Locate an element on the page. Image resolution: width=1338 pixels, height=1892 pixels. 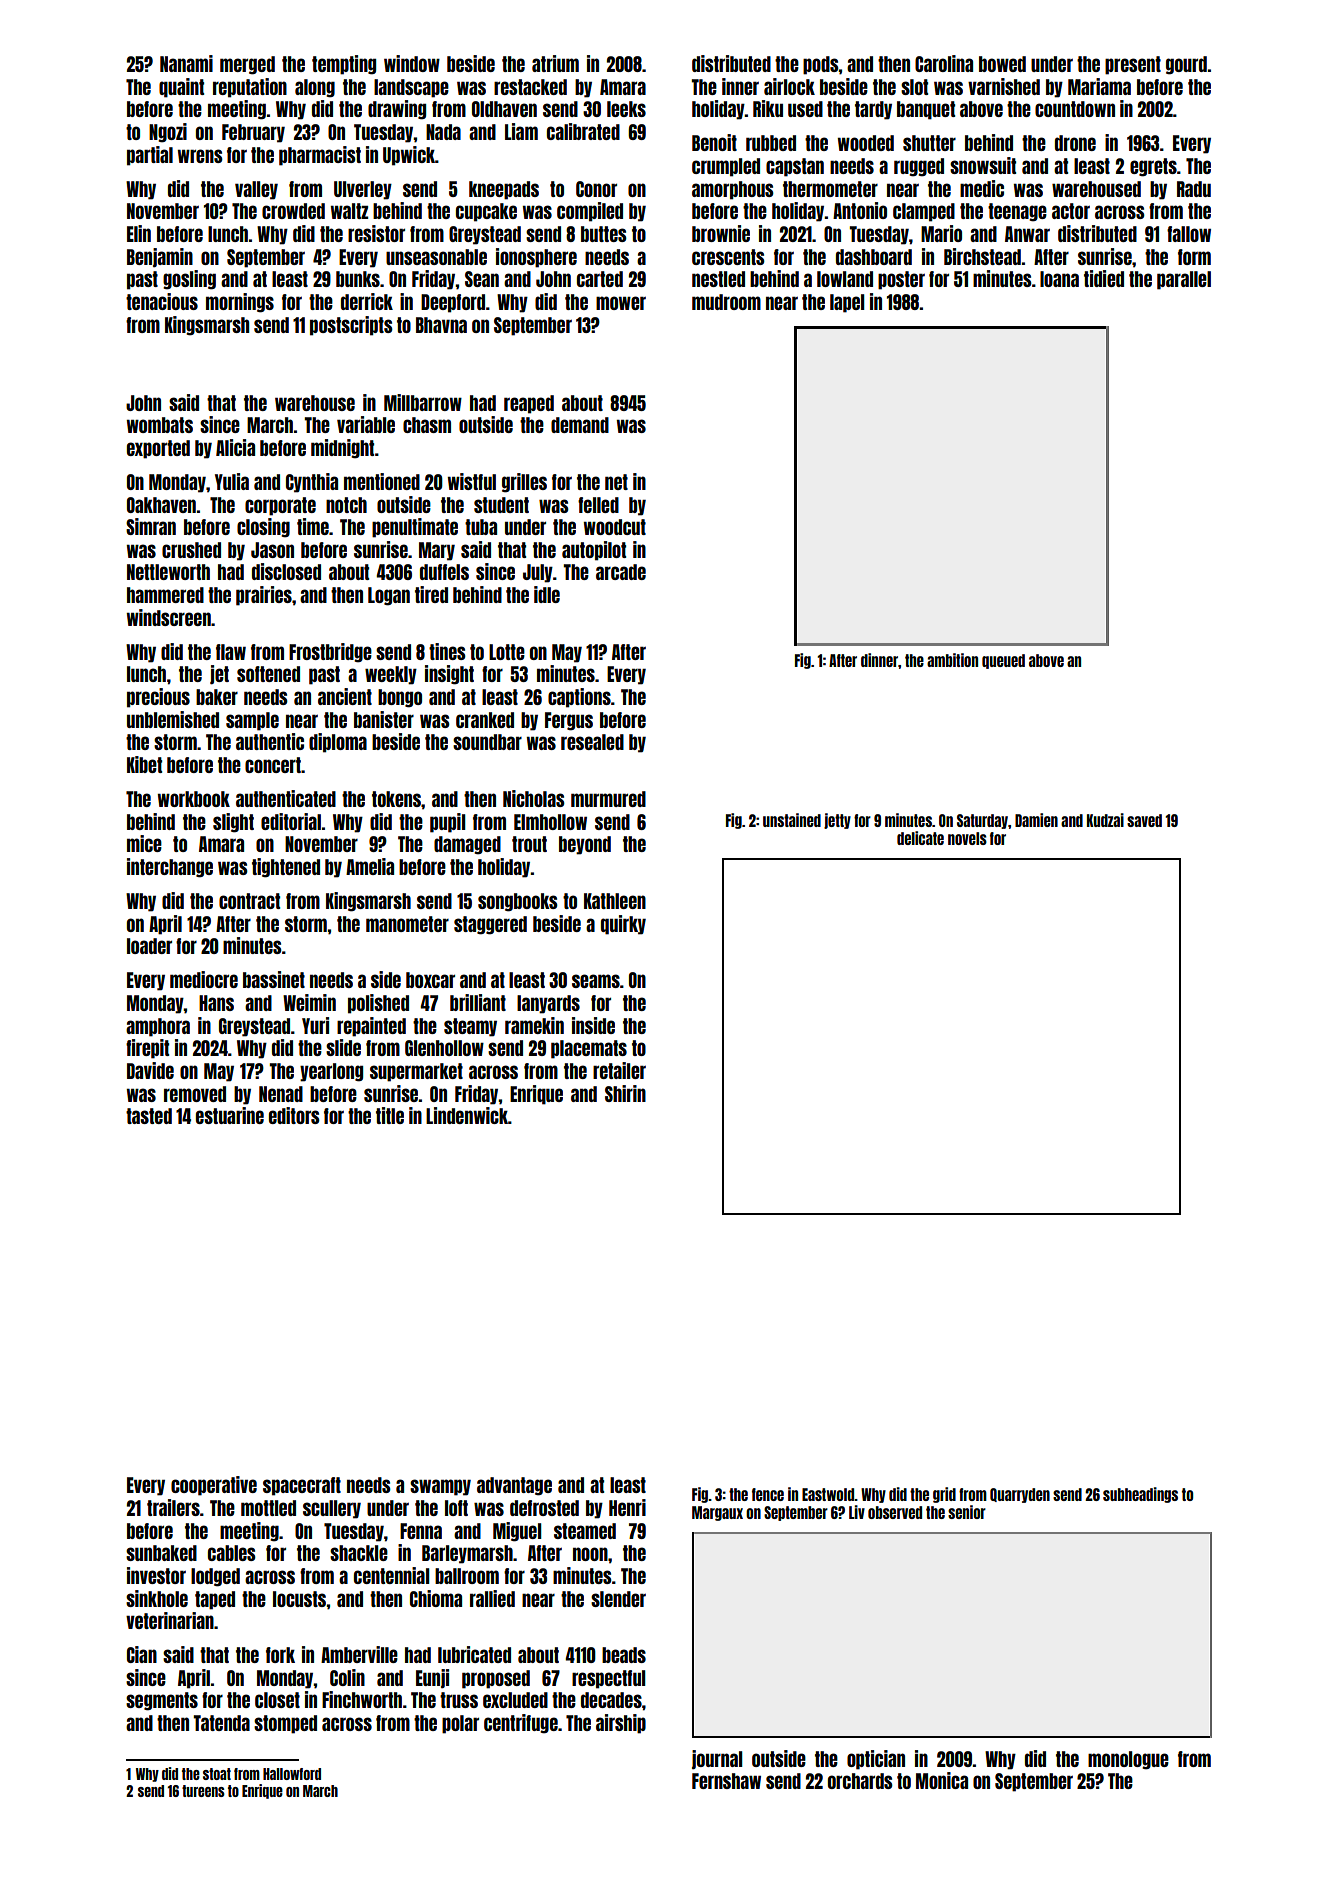
Kudzai is located at coordinates (1105, 820).
